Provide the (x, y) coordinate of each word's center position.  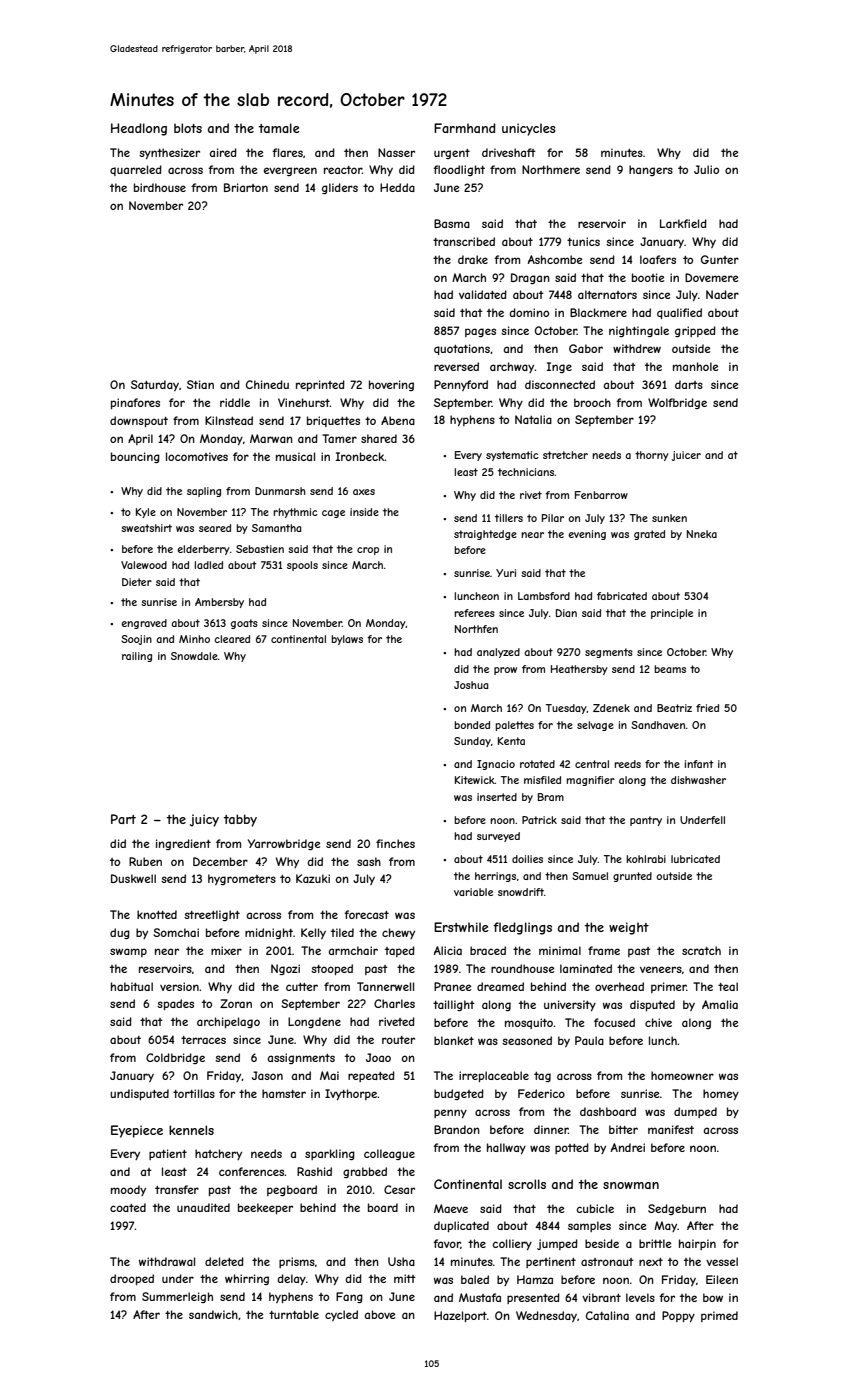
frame (604, 950)
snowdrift (521, 892)
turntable (294, 1314)
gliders (340, 188)
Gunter (720, 259)
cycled (341, 1315)
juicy (204, 820)
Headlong (139, 129)
